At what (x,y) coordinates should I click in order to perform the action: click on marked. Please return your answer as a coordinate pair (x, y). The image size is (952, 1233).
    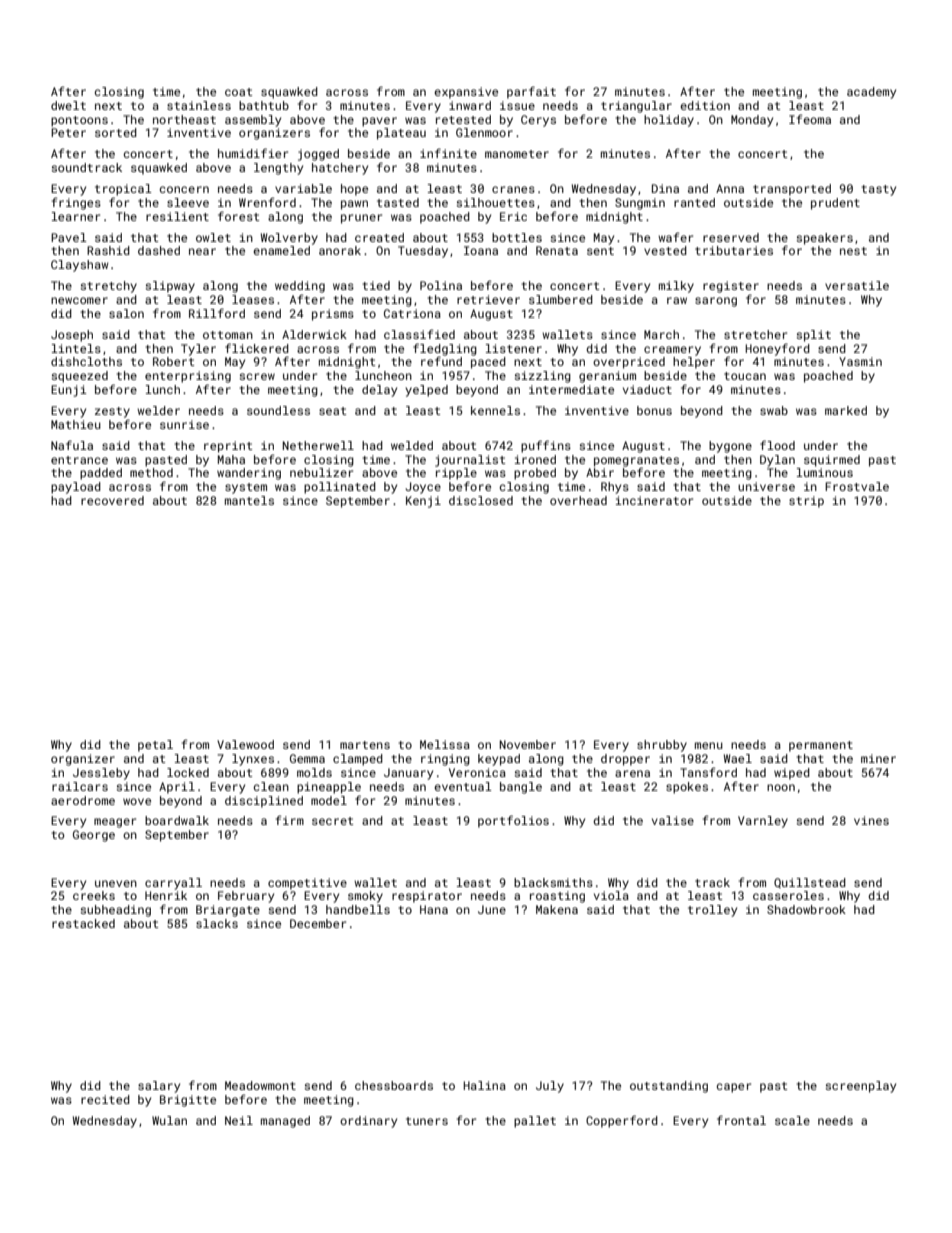
    Looking at the image, I should click on (846, 410).
